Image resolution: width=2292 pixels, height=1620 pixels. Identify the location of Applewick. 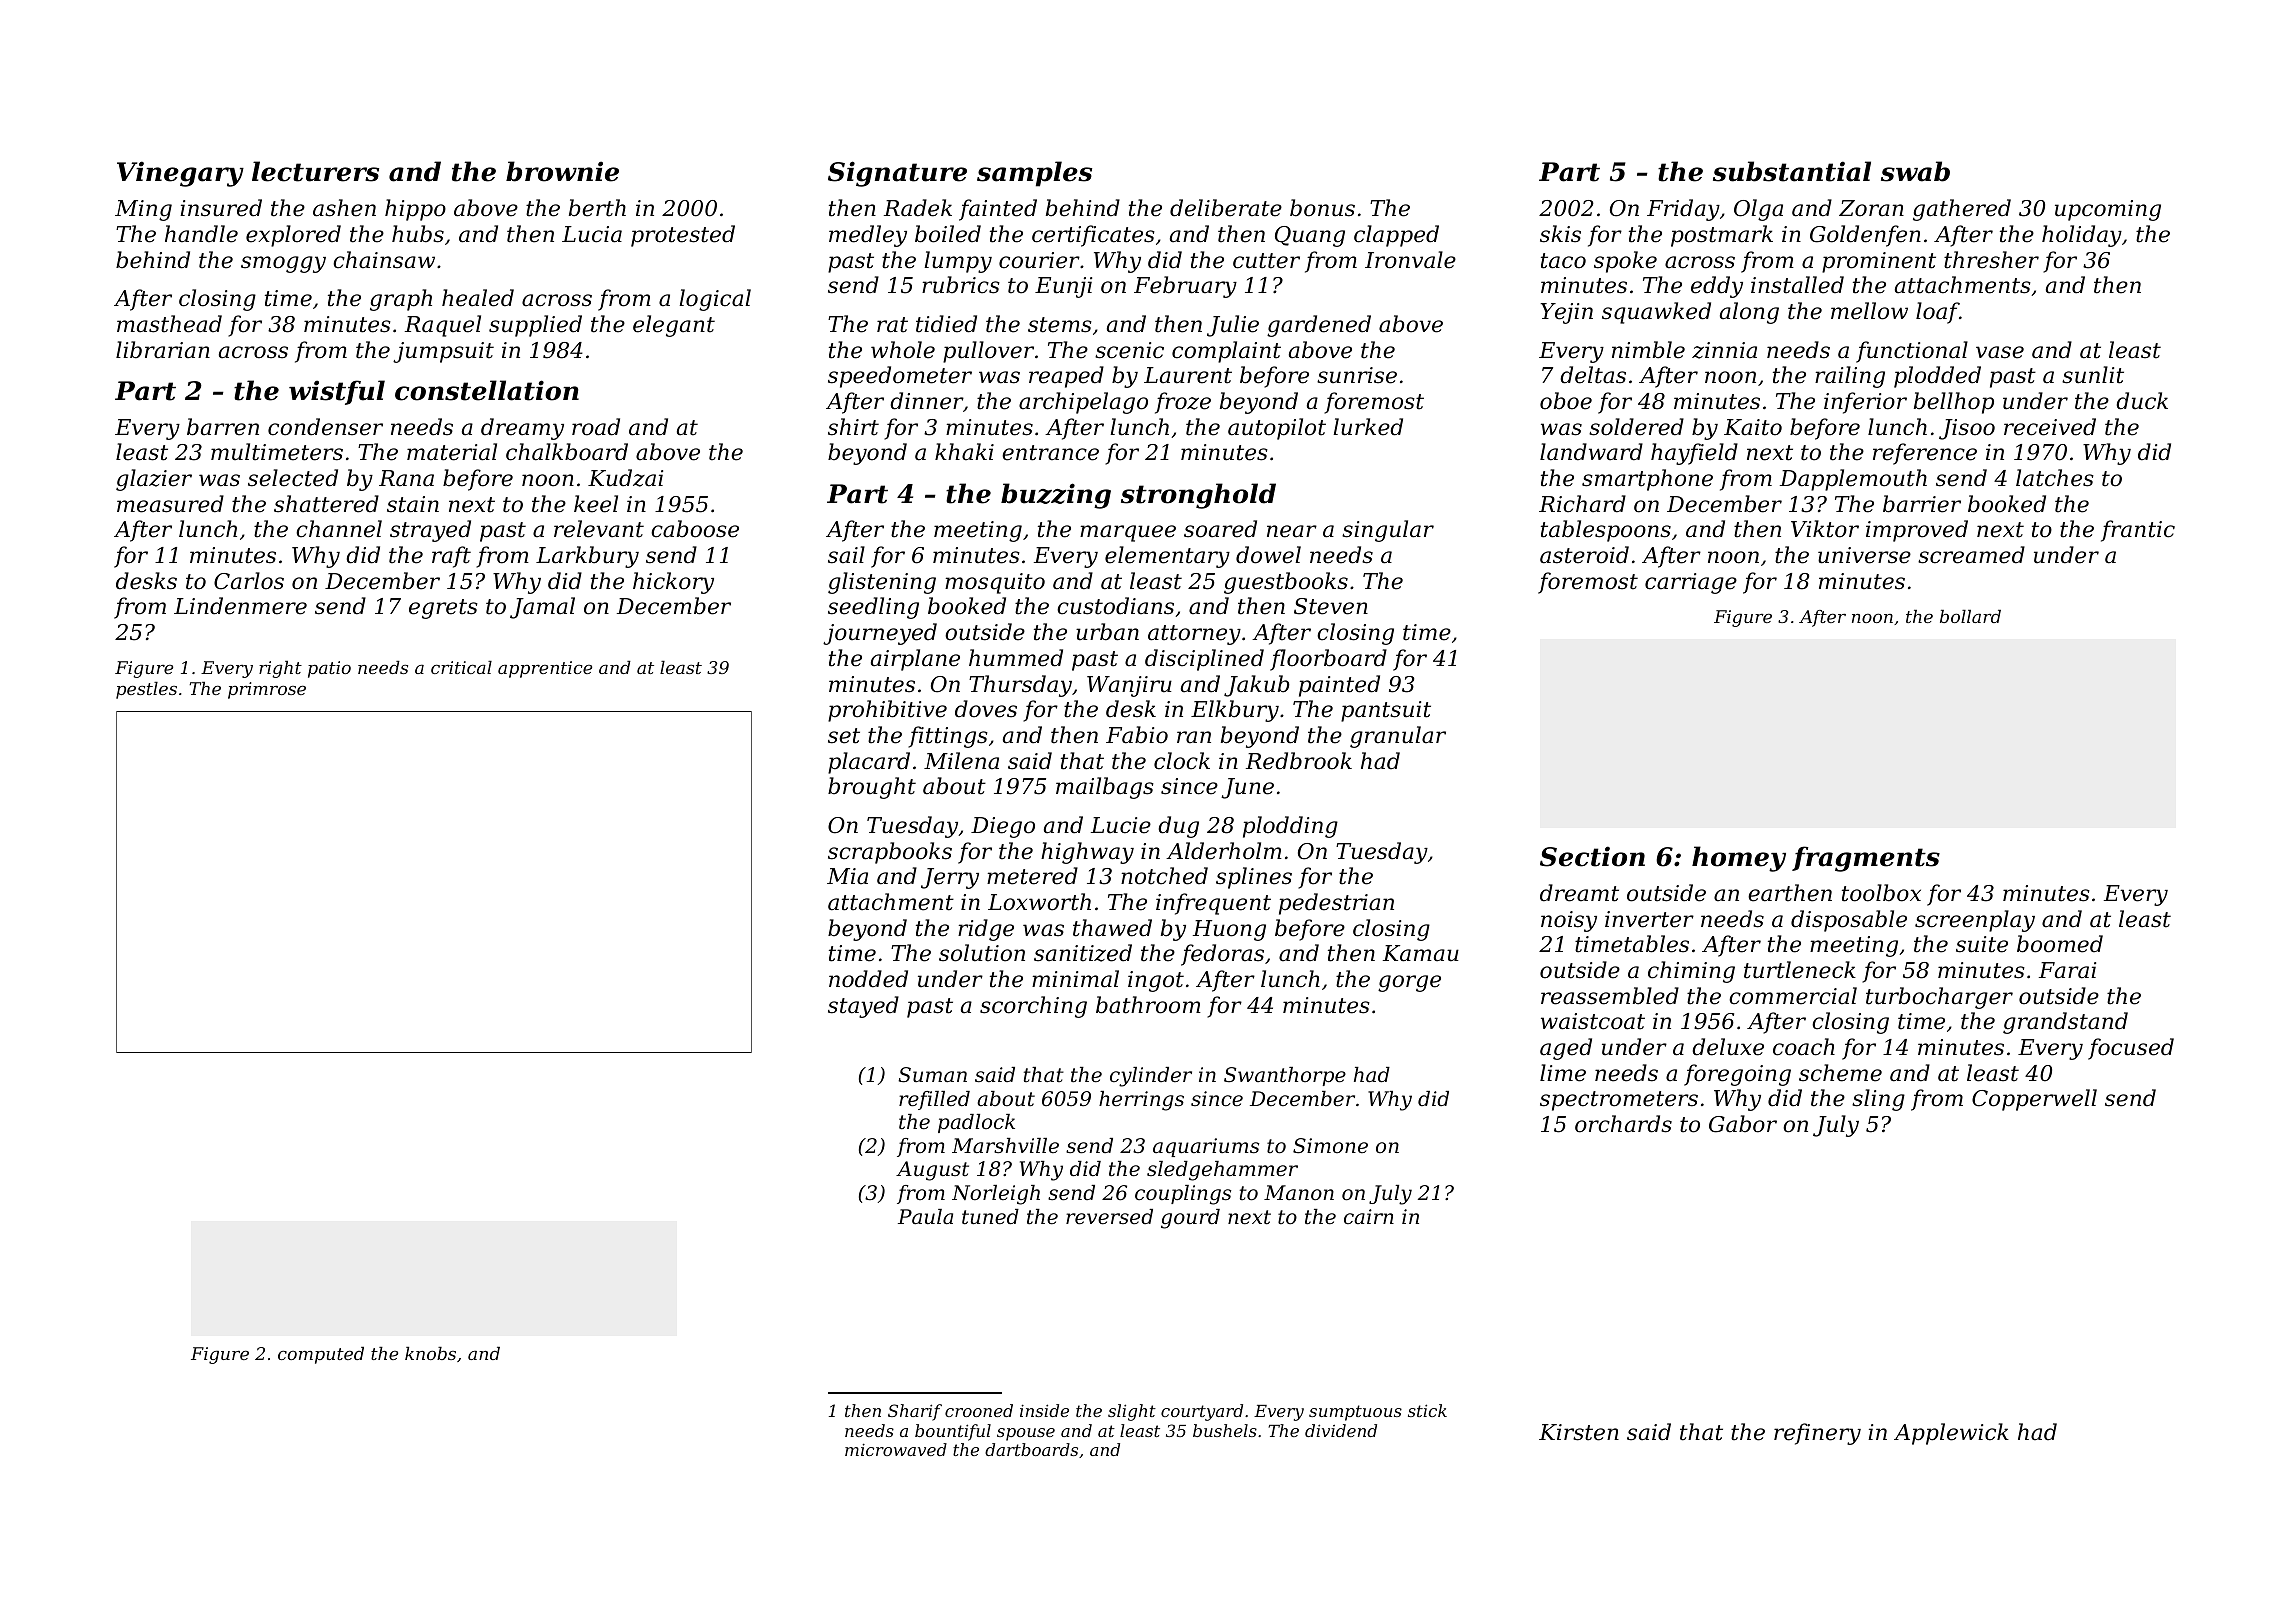
(1951, 1434).
